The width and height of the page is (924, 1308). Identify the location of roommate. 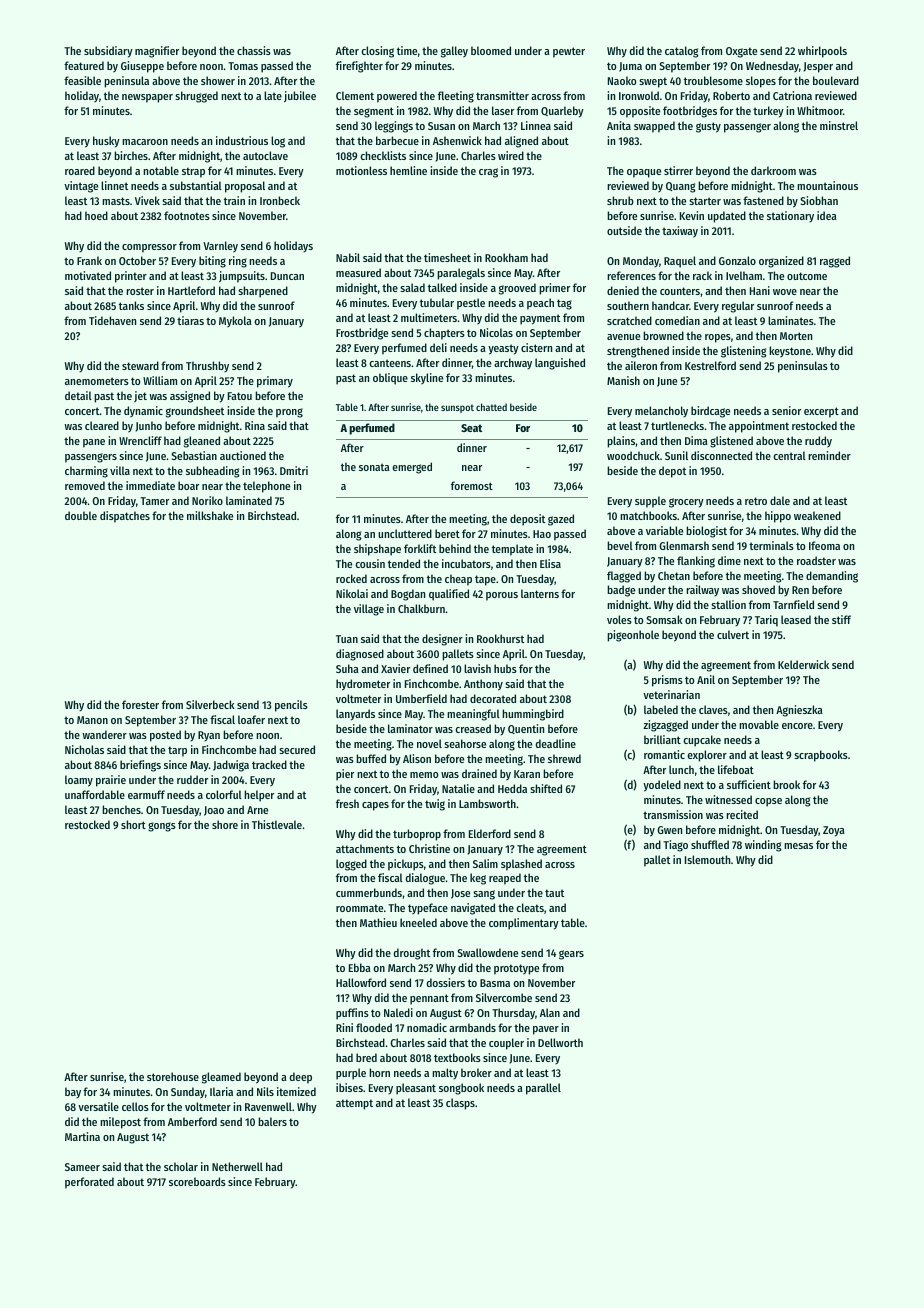
(359, 908).
